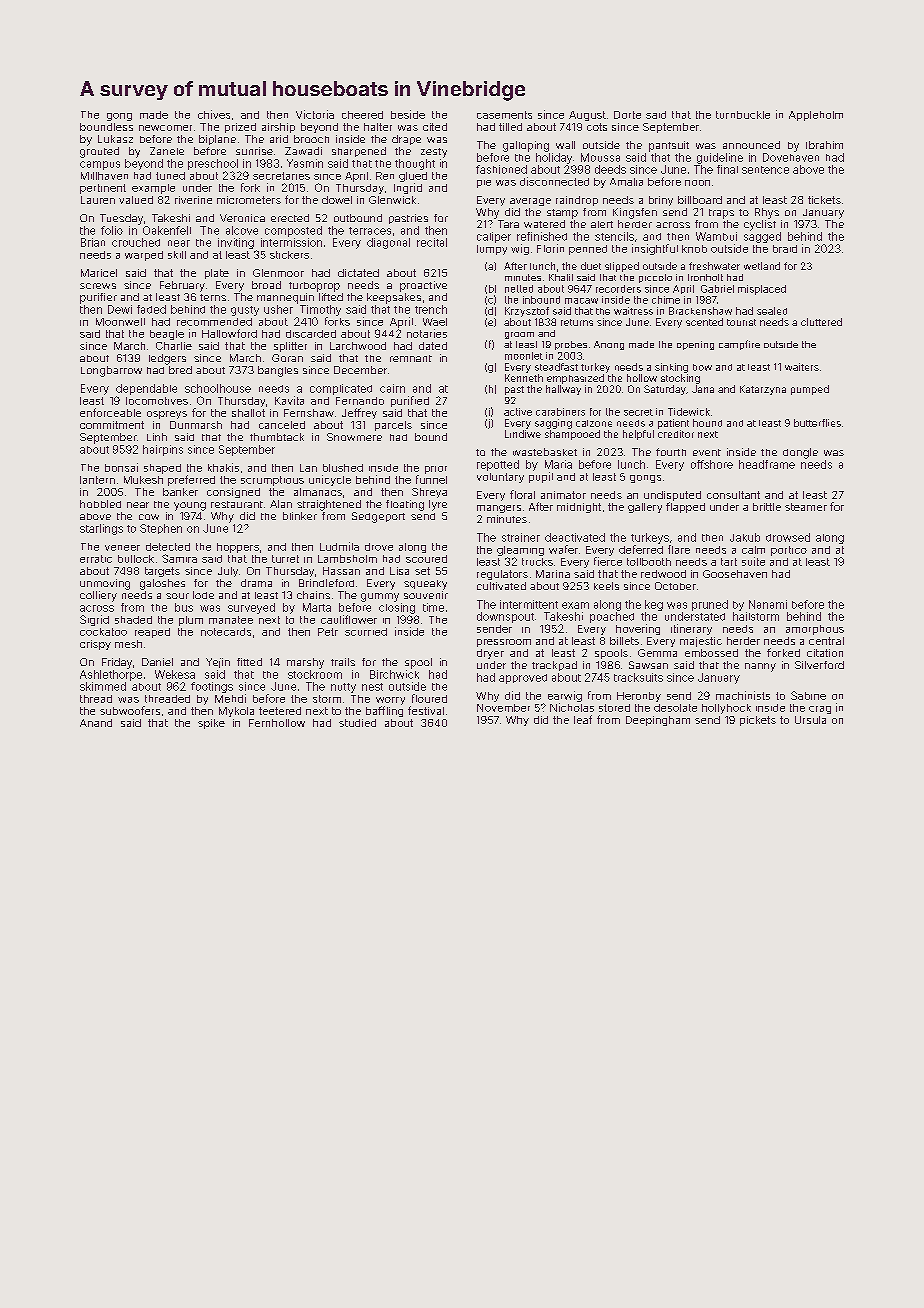 Image resolution: width=924 pixels, height=1308 pixels. I want to click on diagonal, so click(388, 243).
